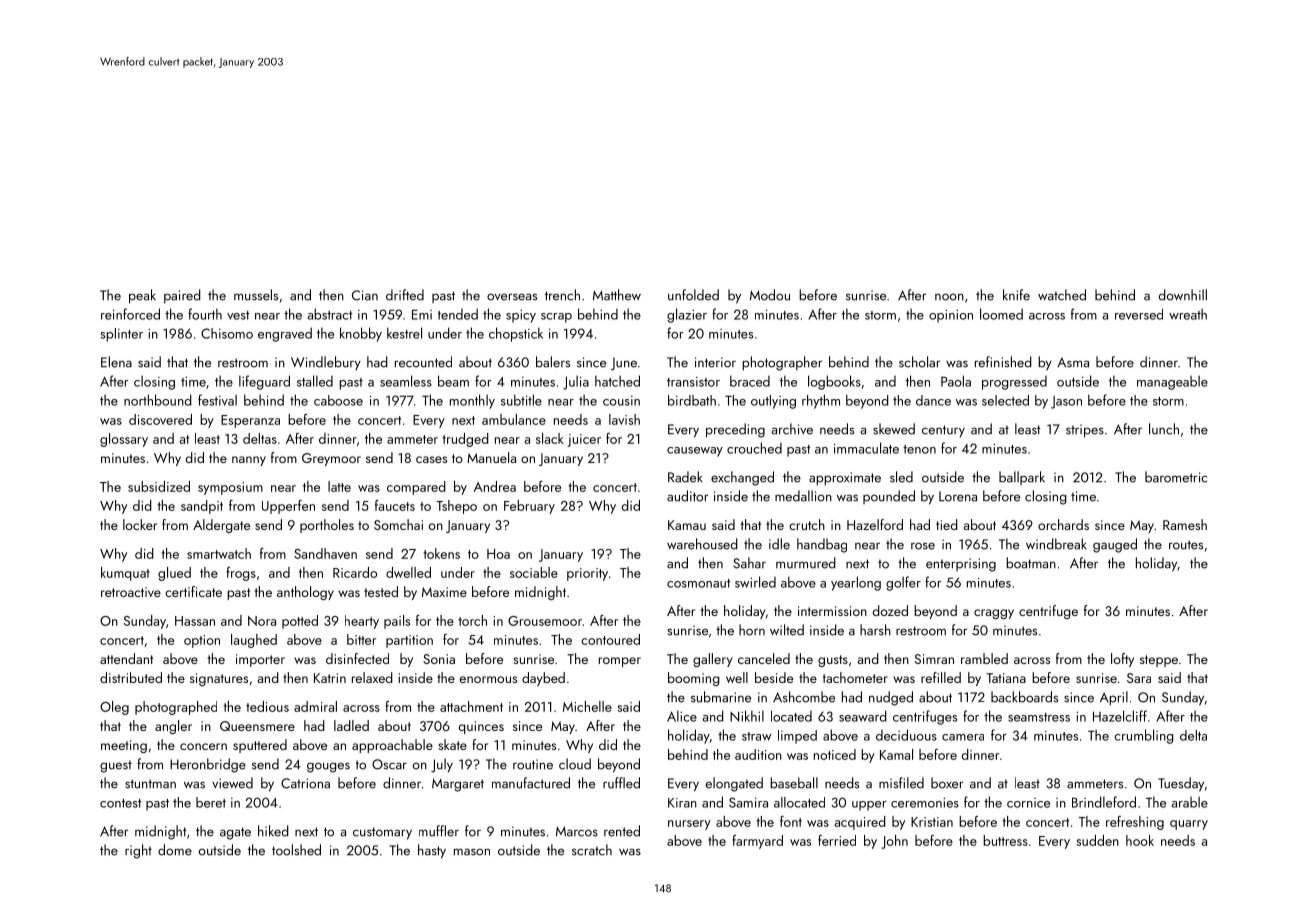  Describe the element at coordinates (330, 314) in the document. I see `abstract` at that location.
